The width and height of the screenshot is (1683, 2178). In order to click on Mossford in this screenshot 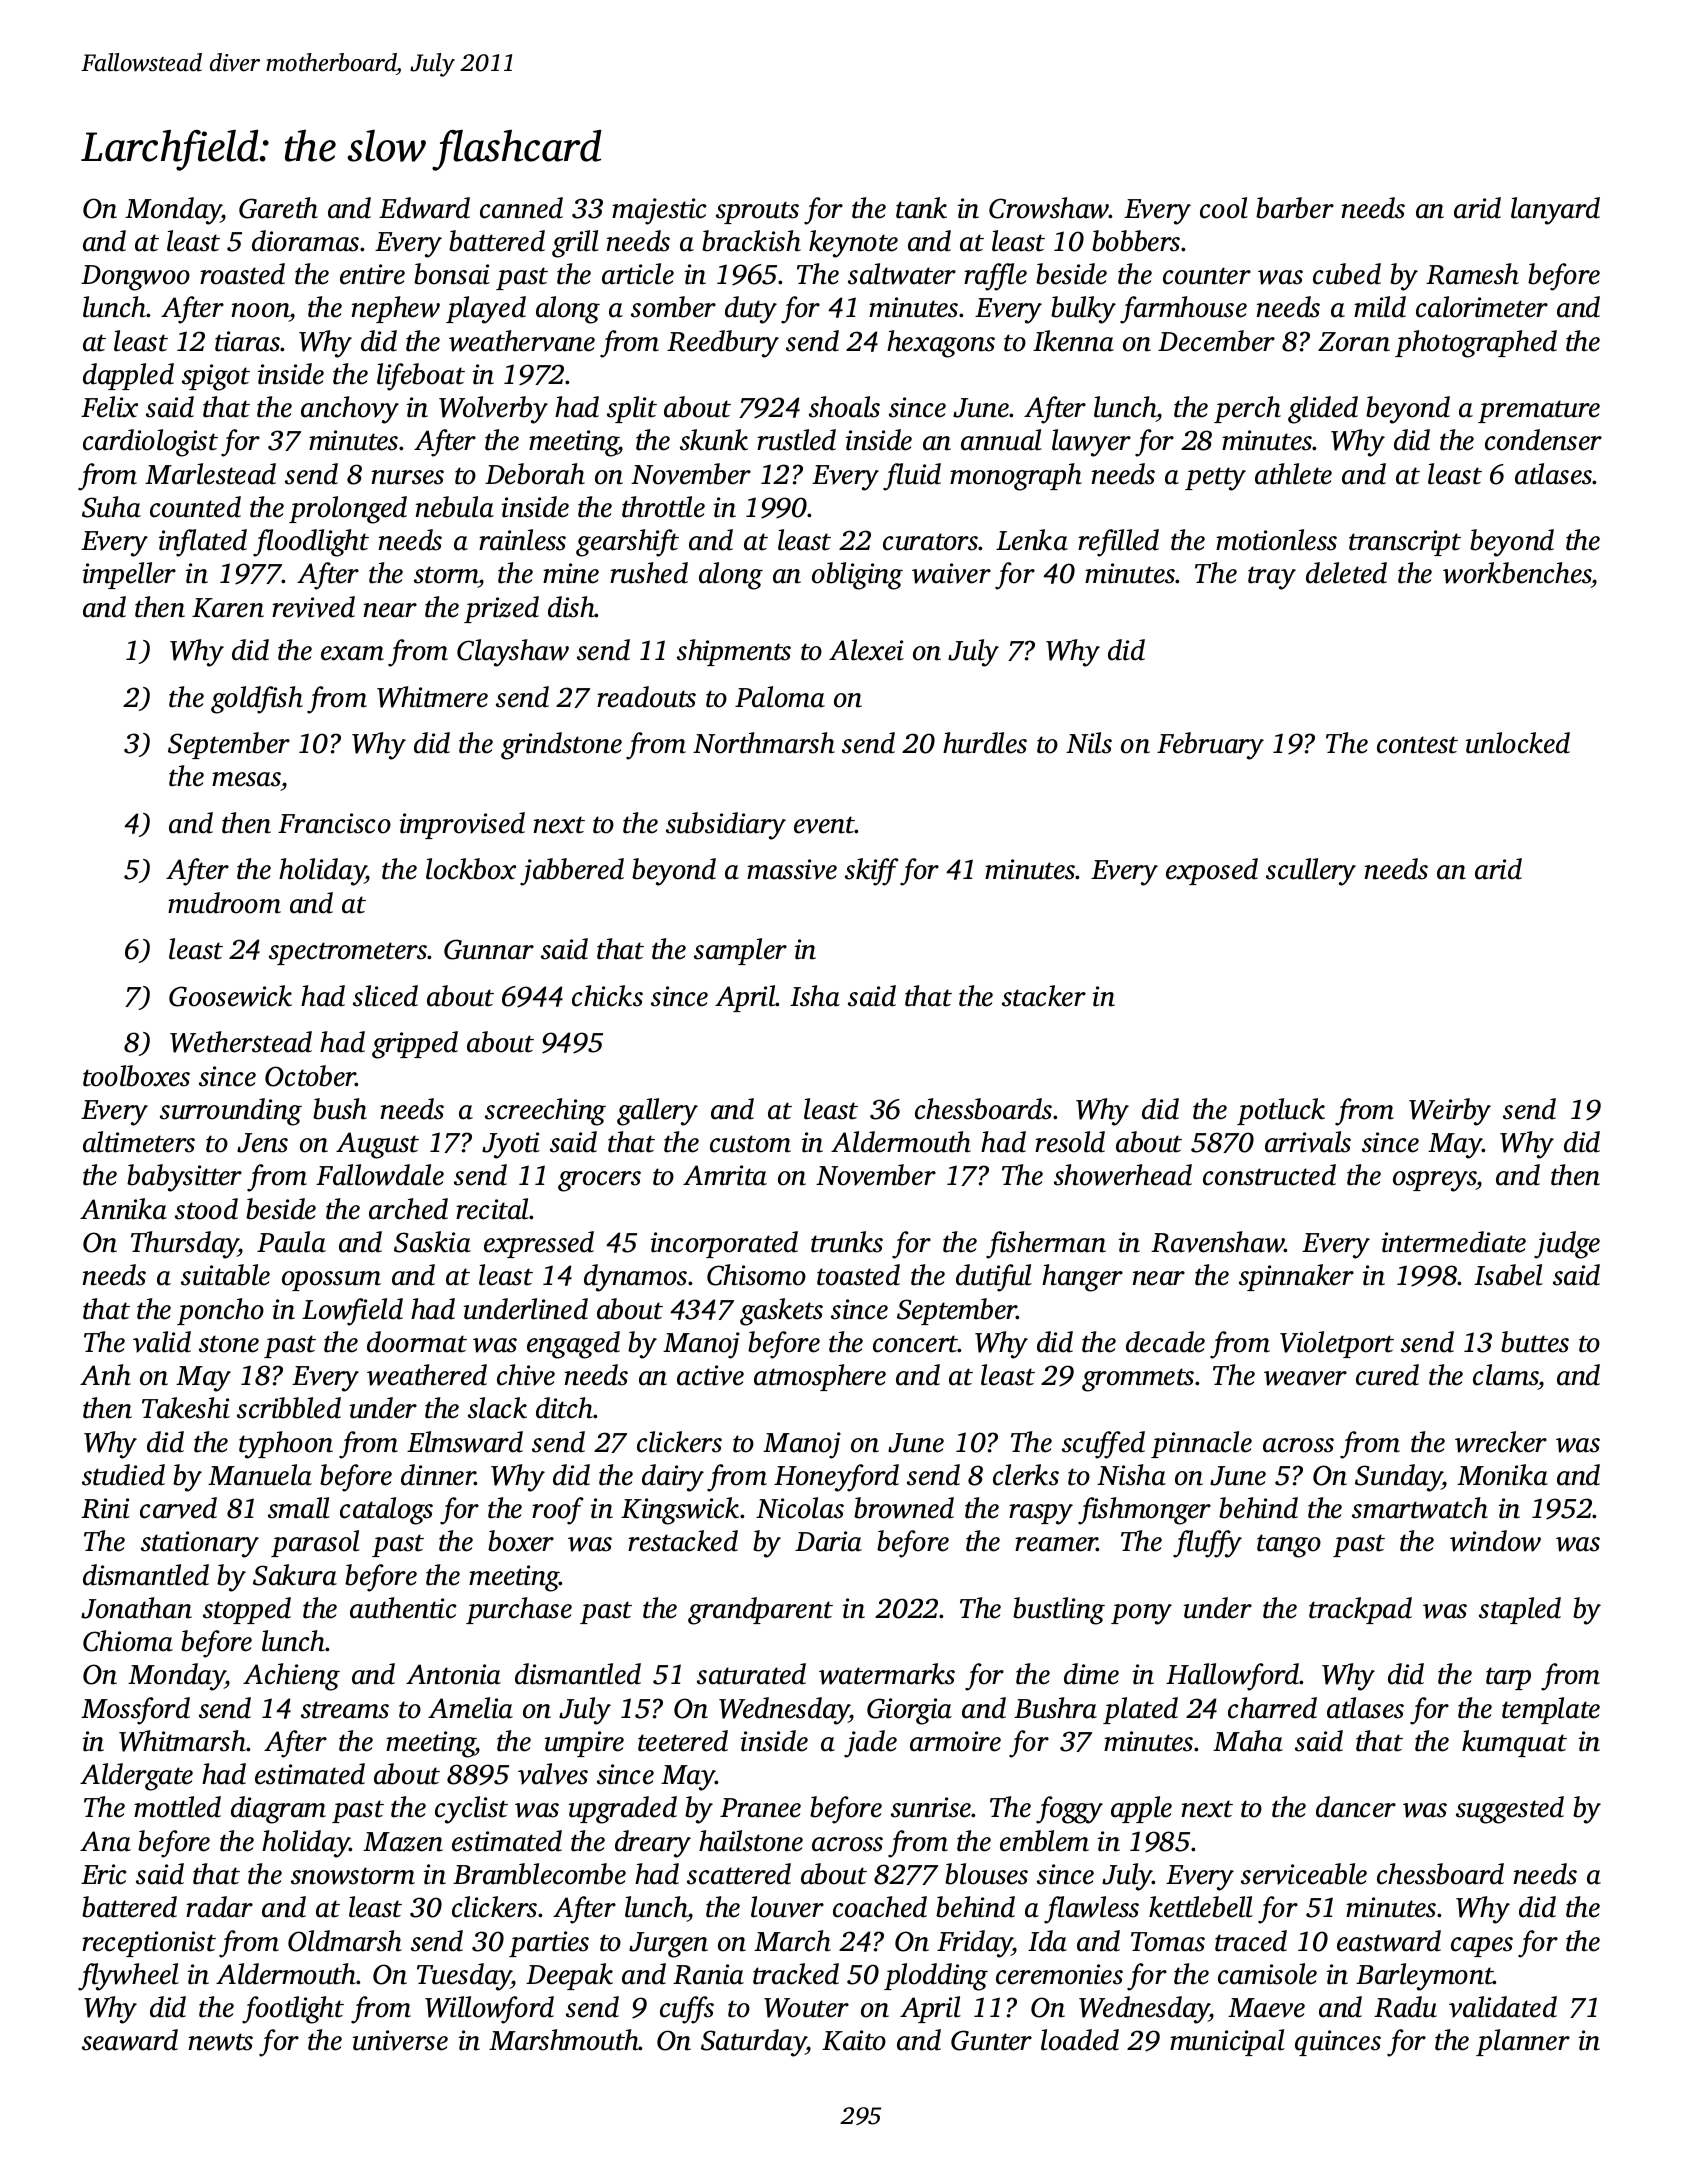, I will do `click(135, 1711)`.
